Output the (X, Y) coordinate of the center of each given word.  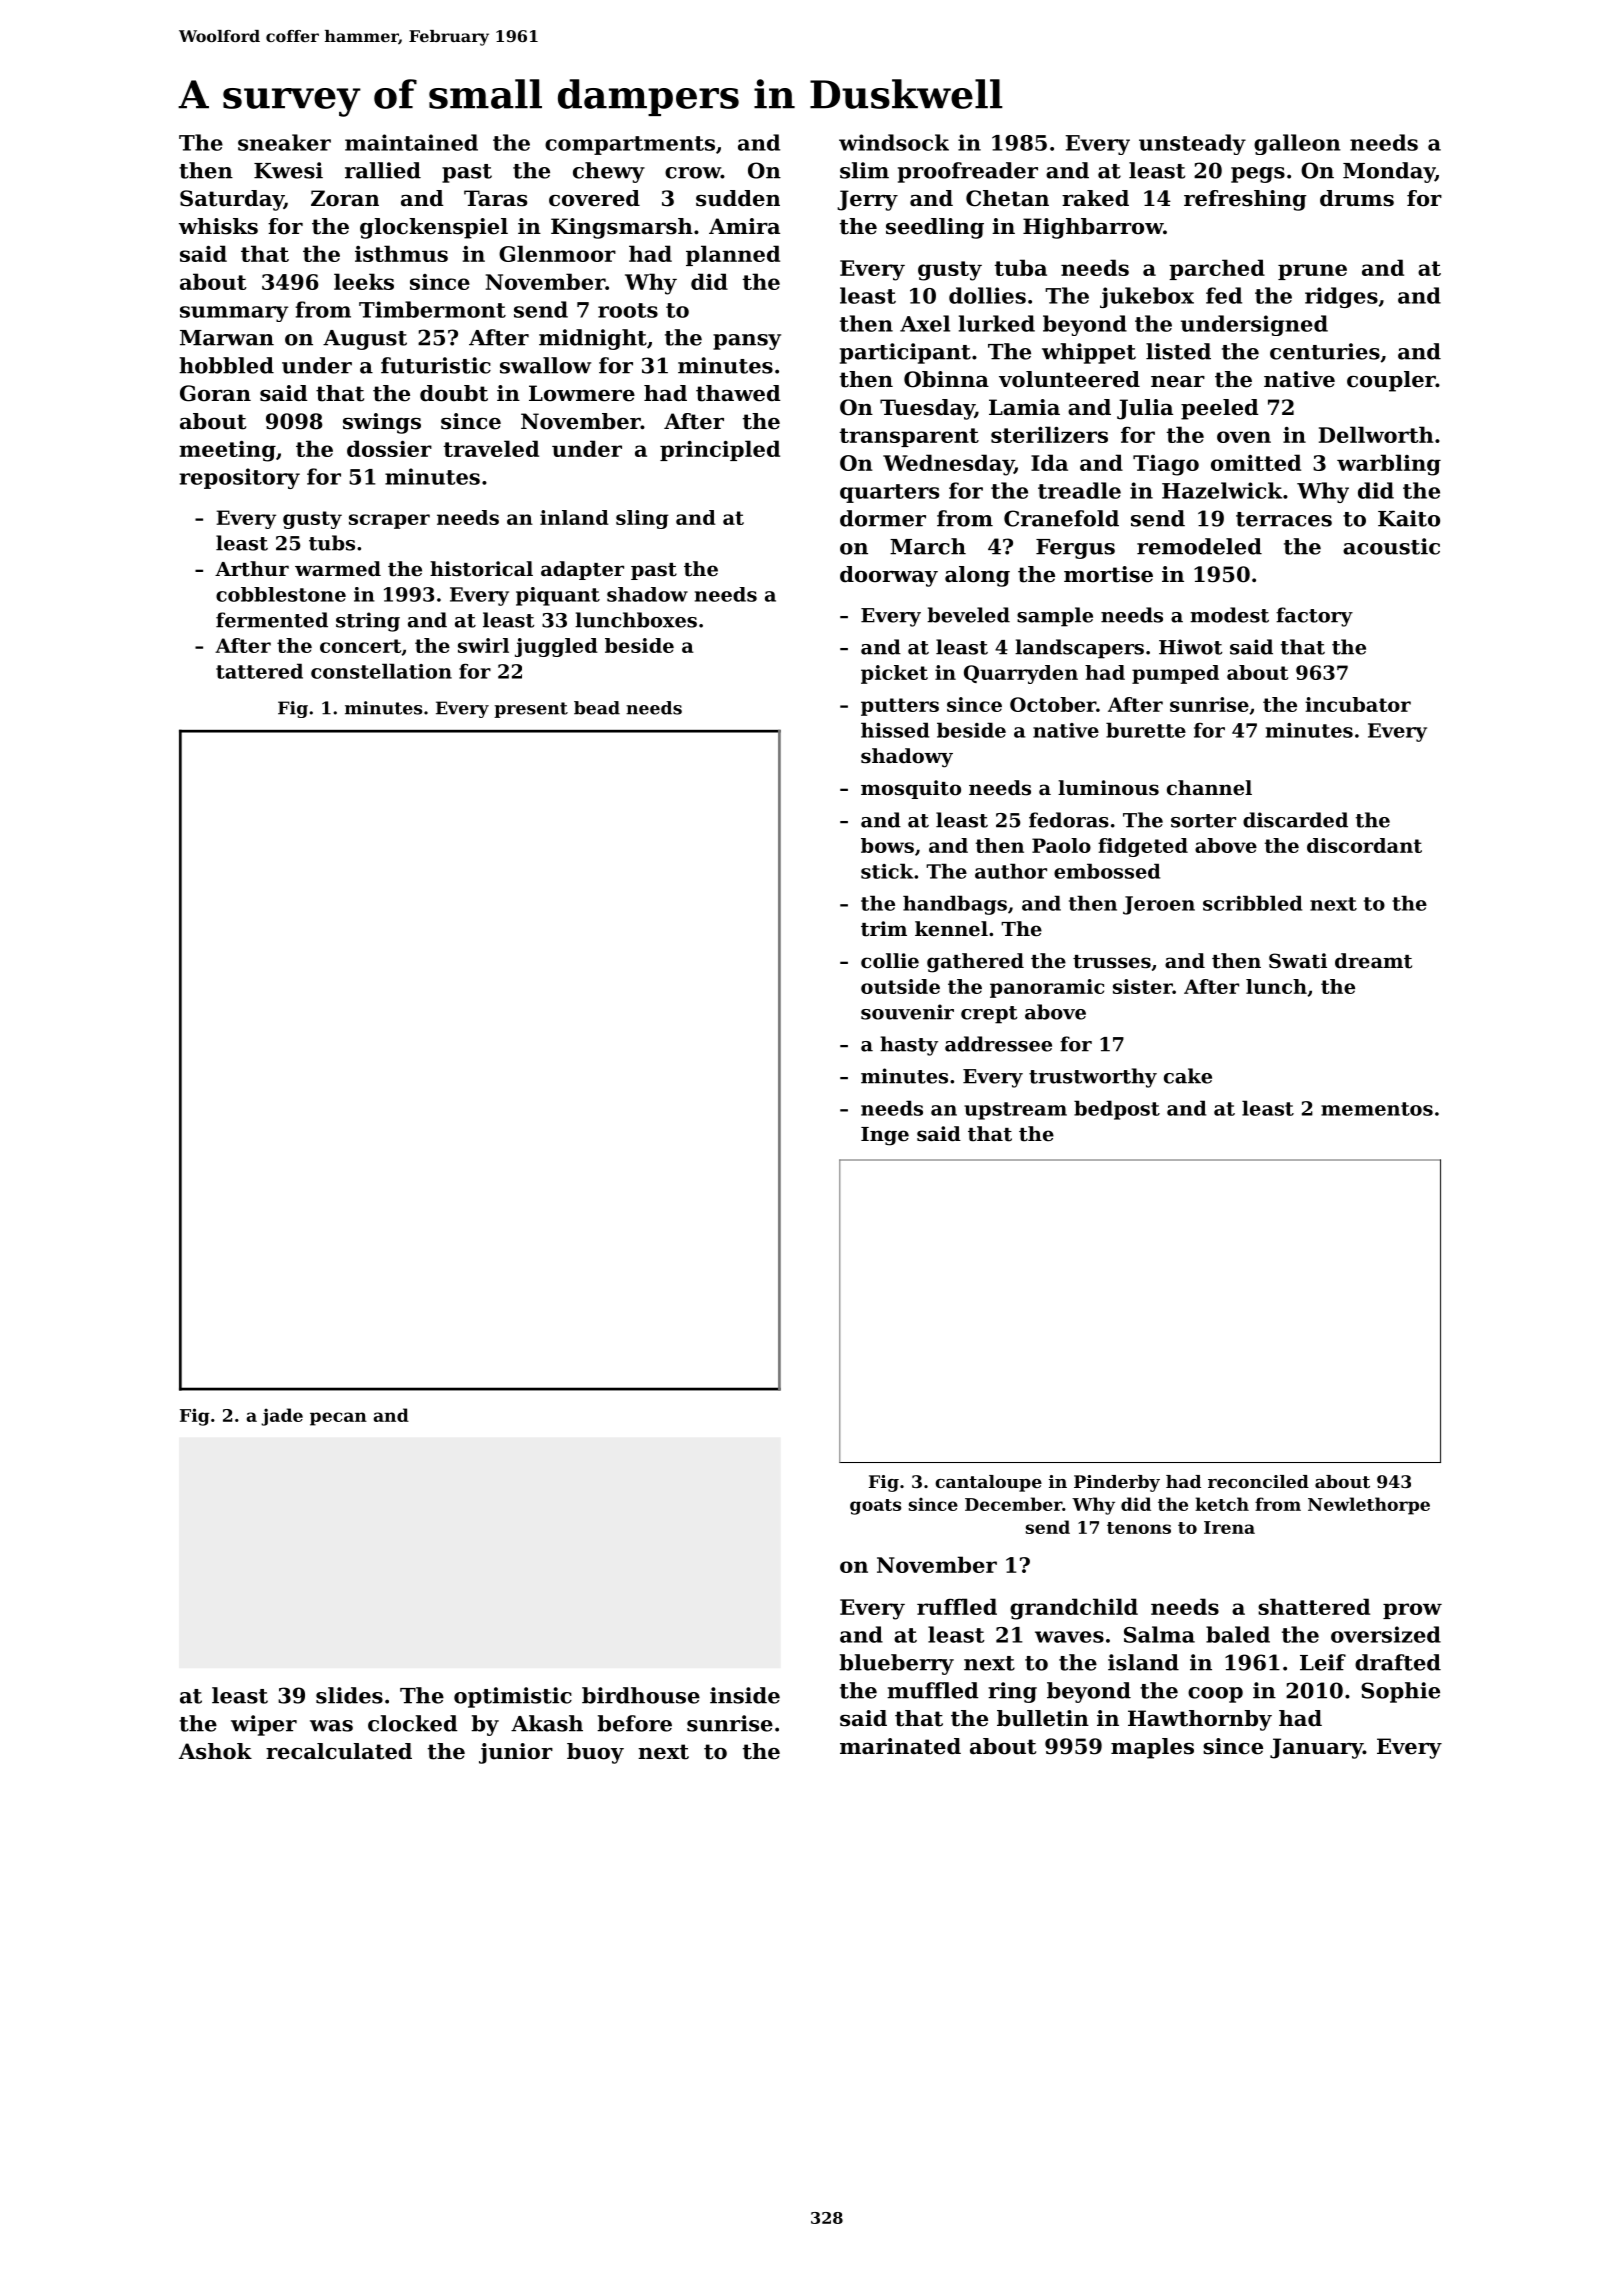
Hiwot (1190, 647)
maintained (411, 142)
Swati (1298, 961)
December (1013, 1504)
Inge (885, 1136)
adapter (582, 570)
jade (282, 1417)
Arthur (252, 569)
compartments (630, 145)
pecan (338, 1419)
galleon (1297, 144)
